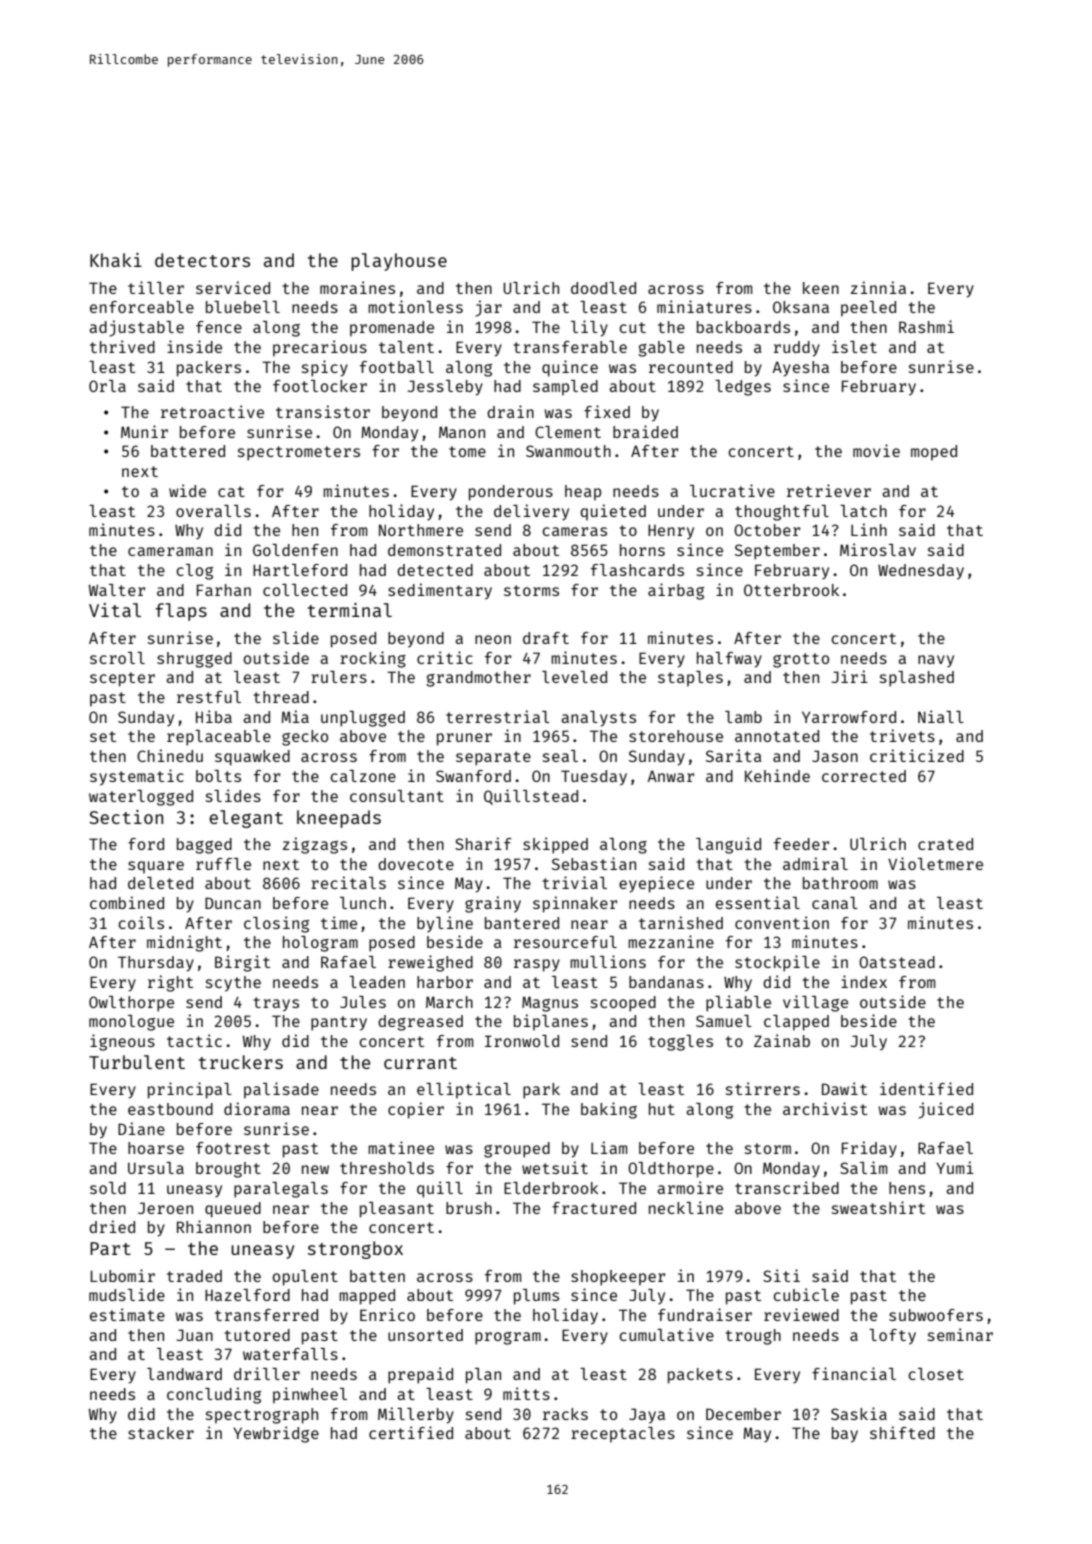 This screenshot has height=1544, width=1092. I want to click on languid, so click(728, 845).
